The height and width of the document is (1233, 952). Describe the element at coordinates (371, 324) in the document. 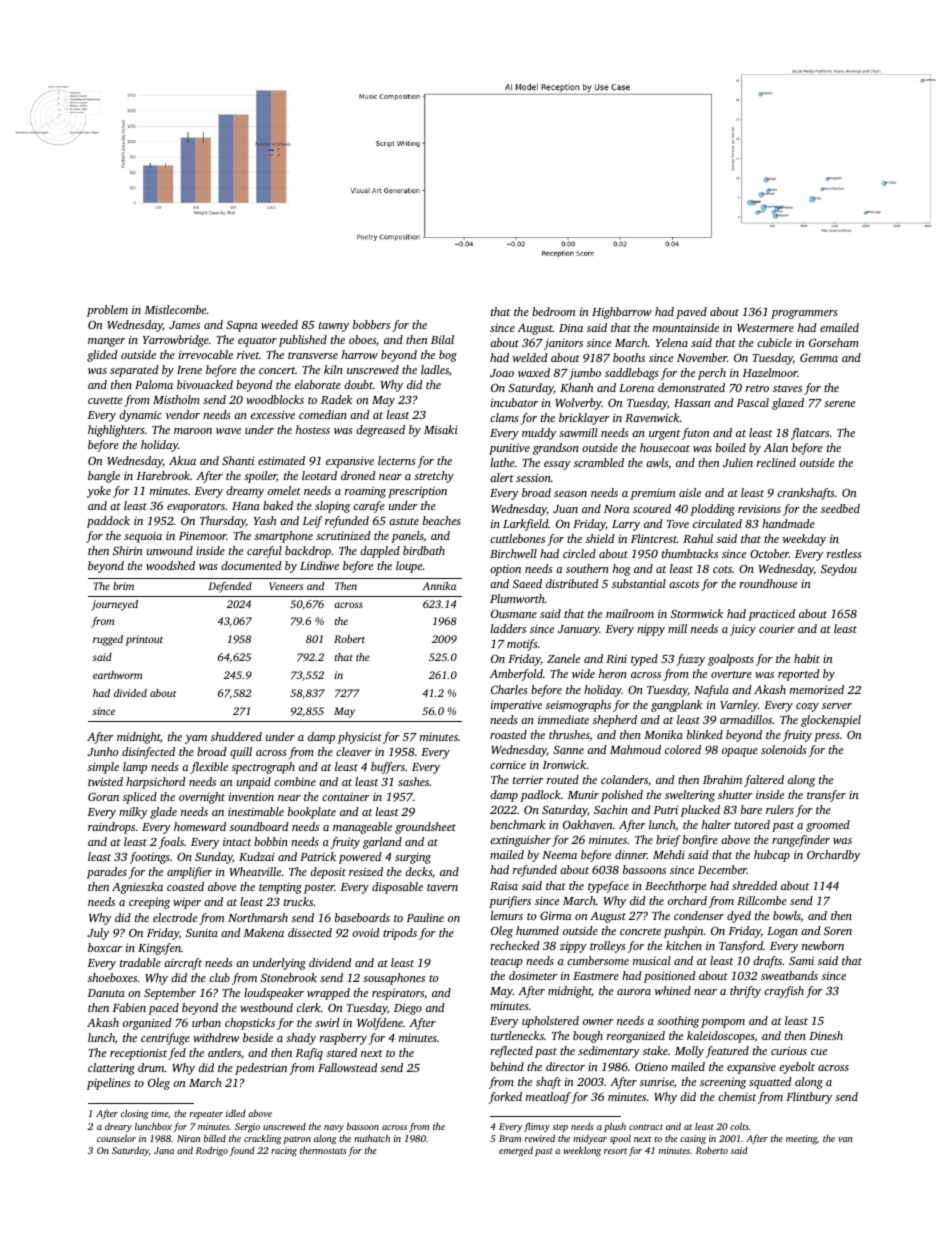

I see `bobbers` at that location.
